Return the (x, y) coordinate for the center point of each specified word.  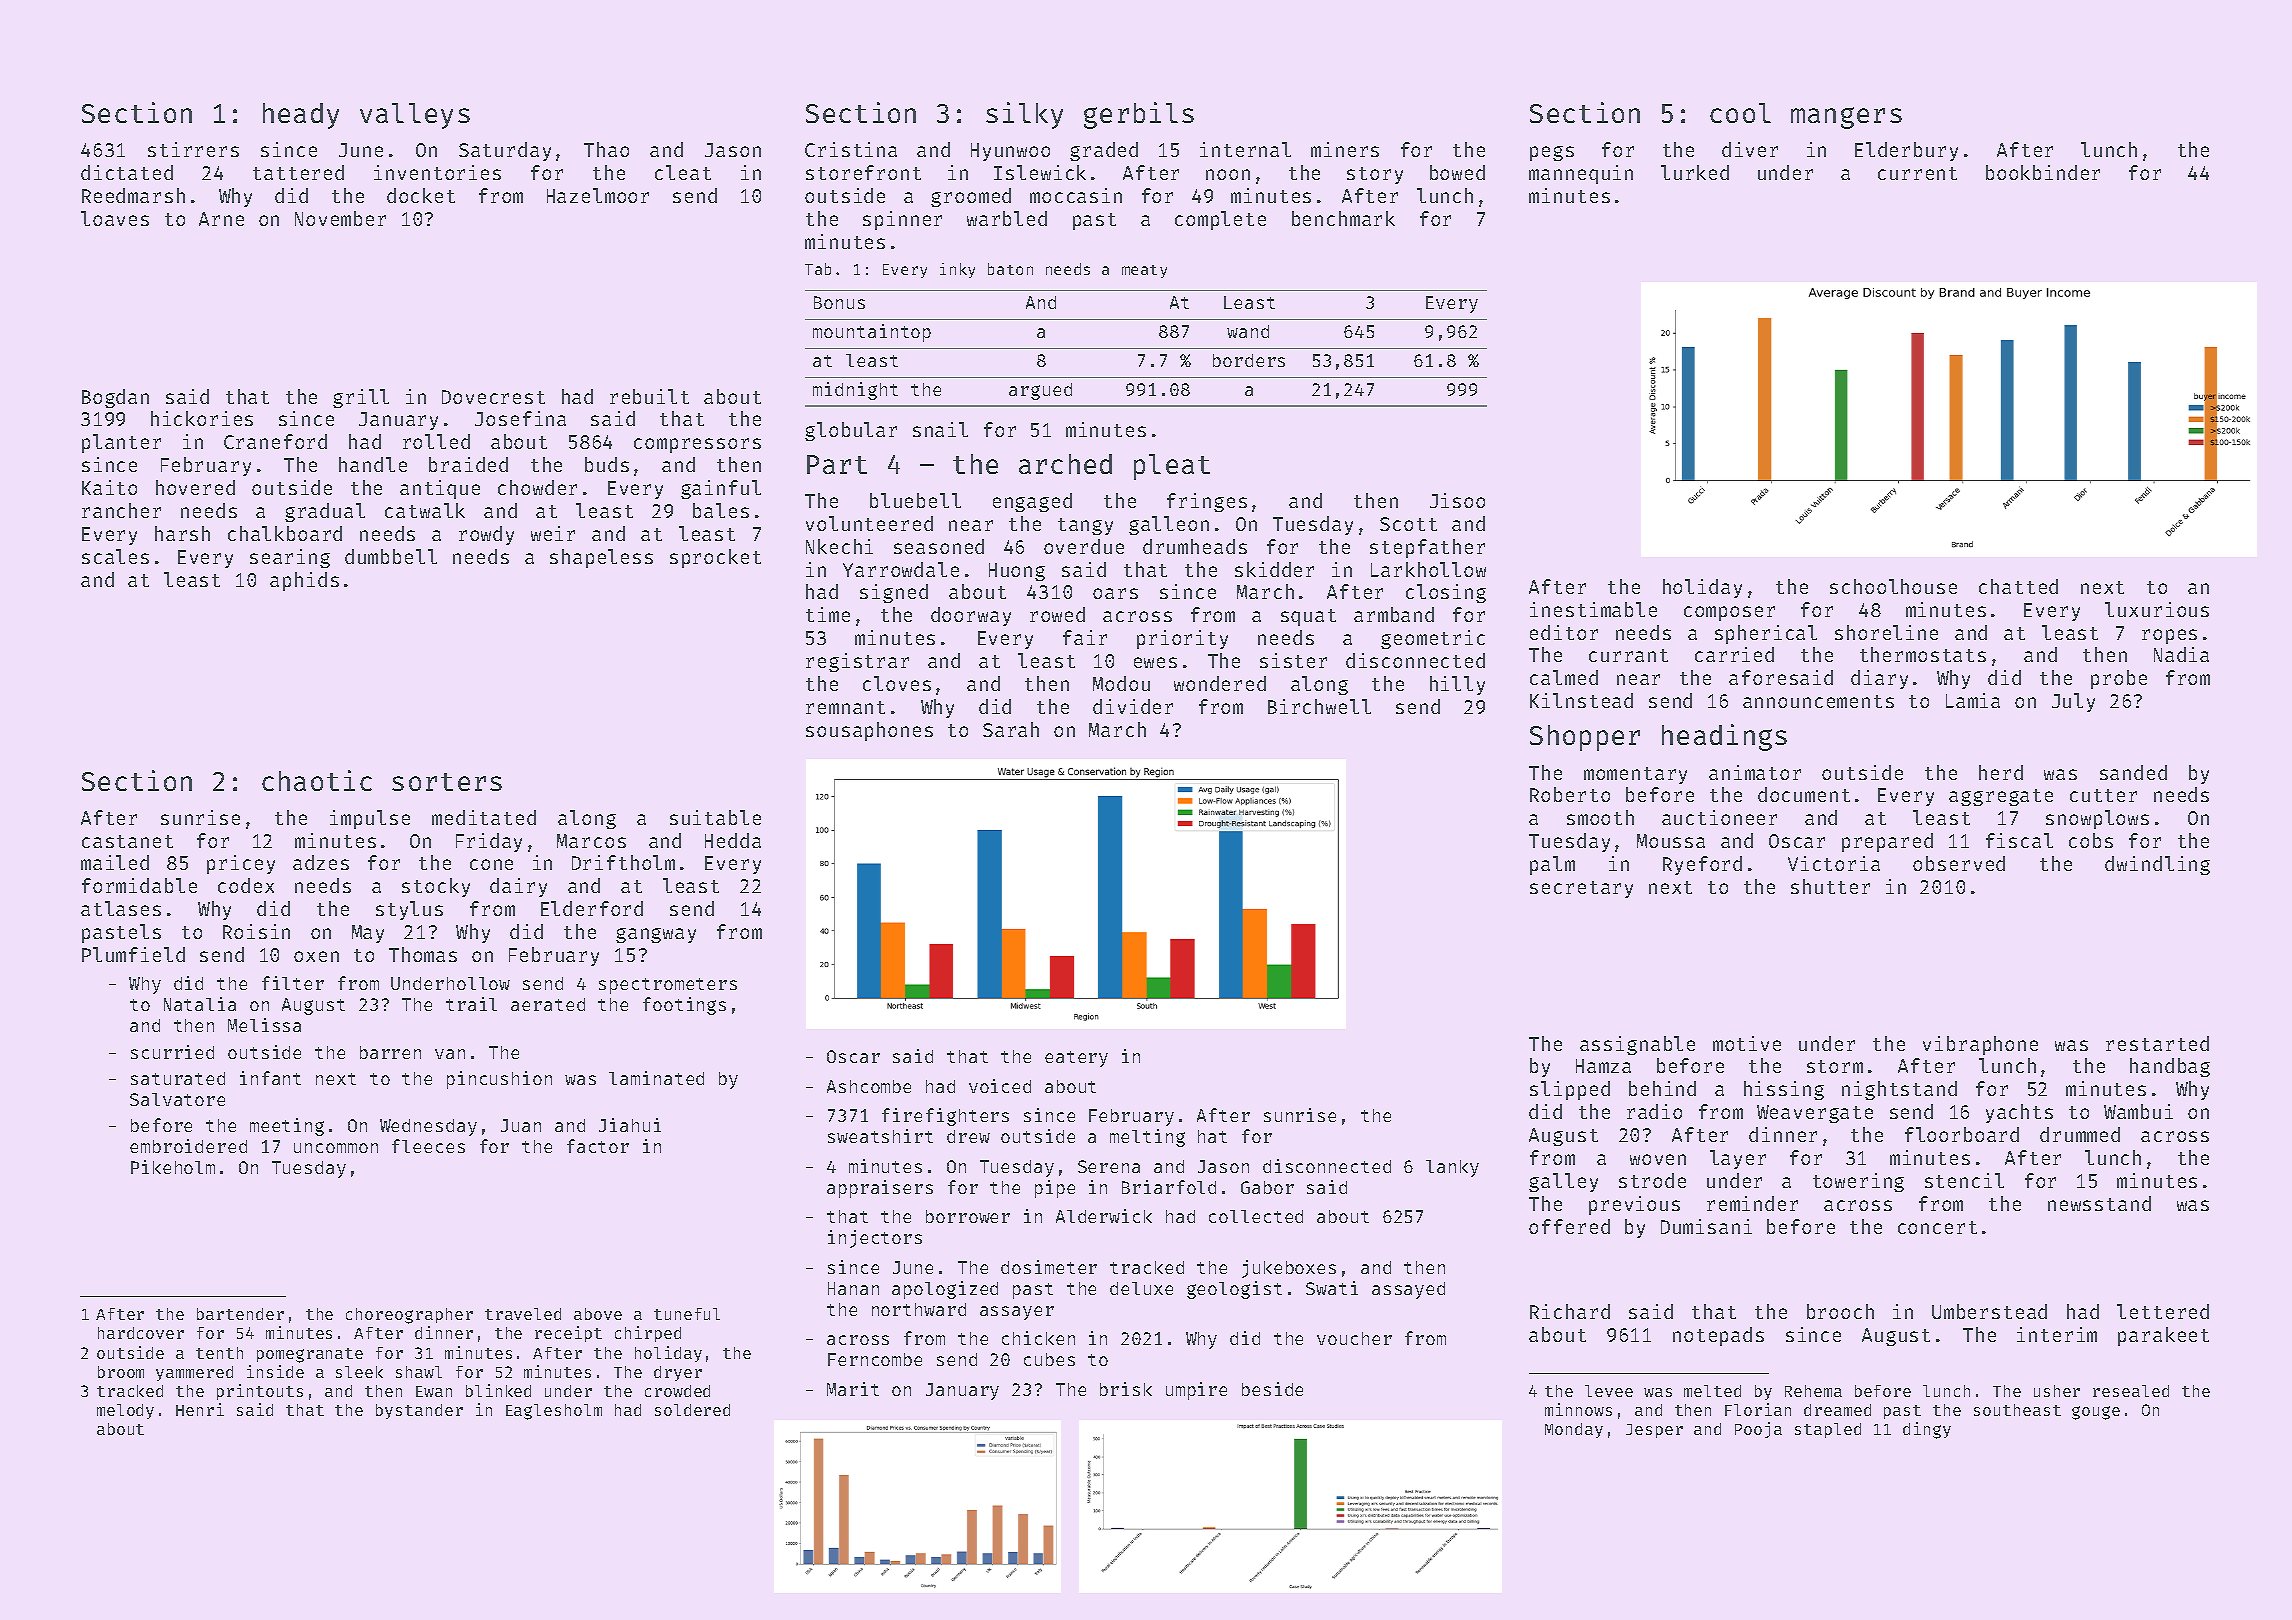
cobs (2091, 840)
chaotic (317, 780)
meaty (1144, 271)
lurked (1695, 172)
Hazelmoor (598, 195)
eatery (1076, 1059)
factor (598, 1146)
